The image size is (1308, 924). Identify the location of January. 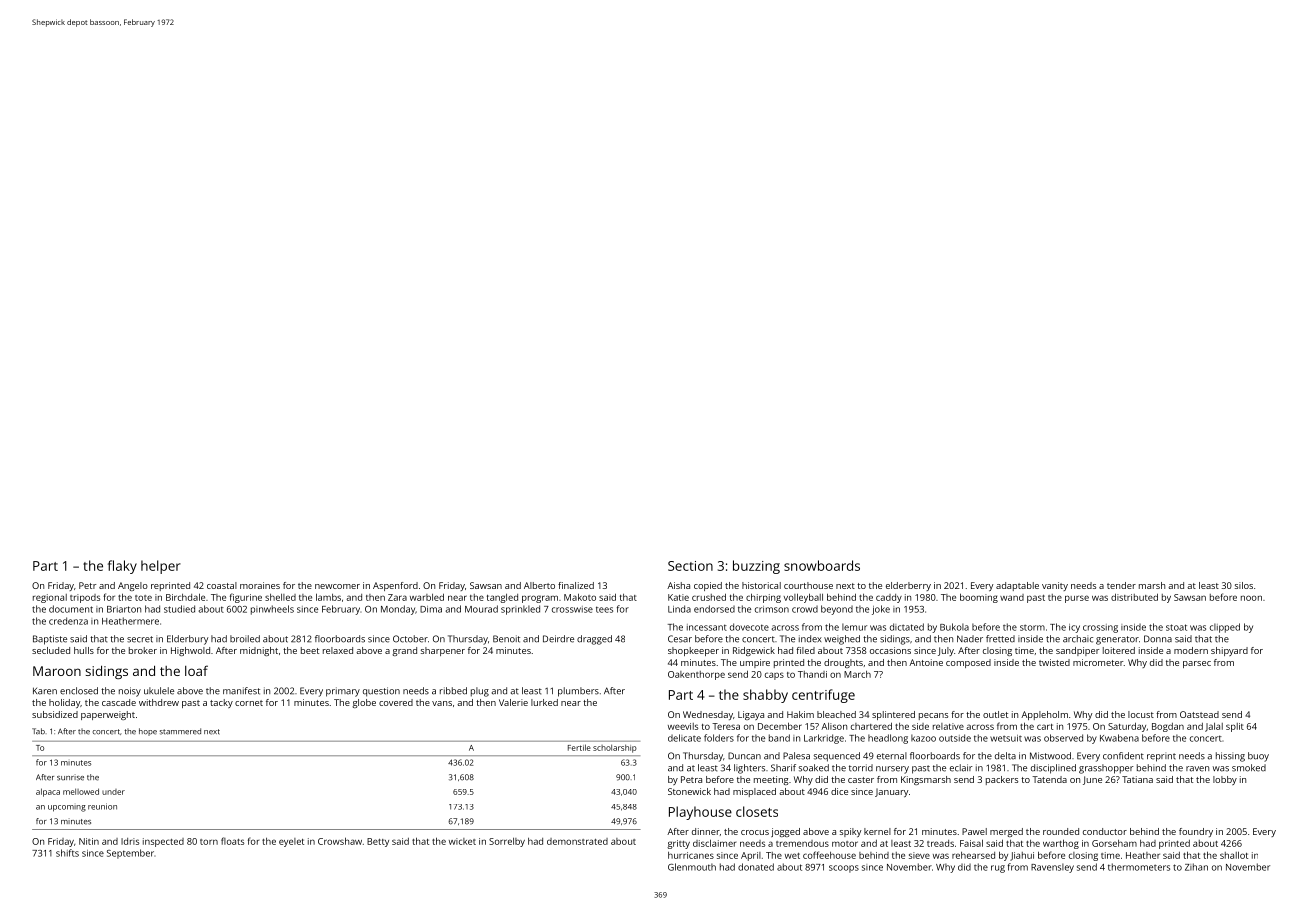
(891, 792).
